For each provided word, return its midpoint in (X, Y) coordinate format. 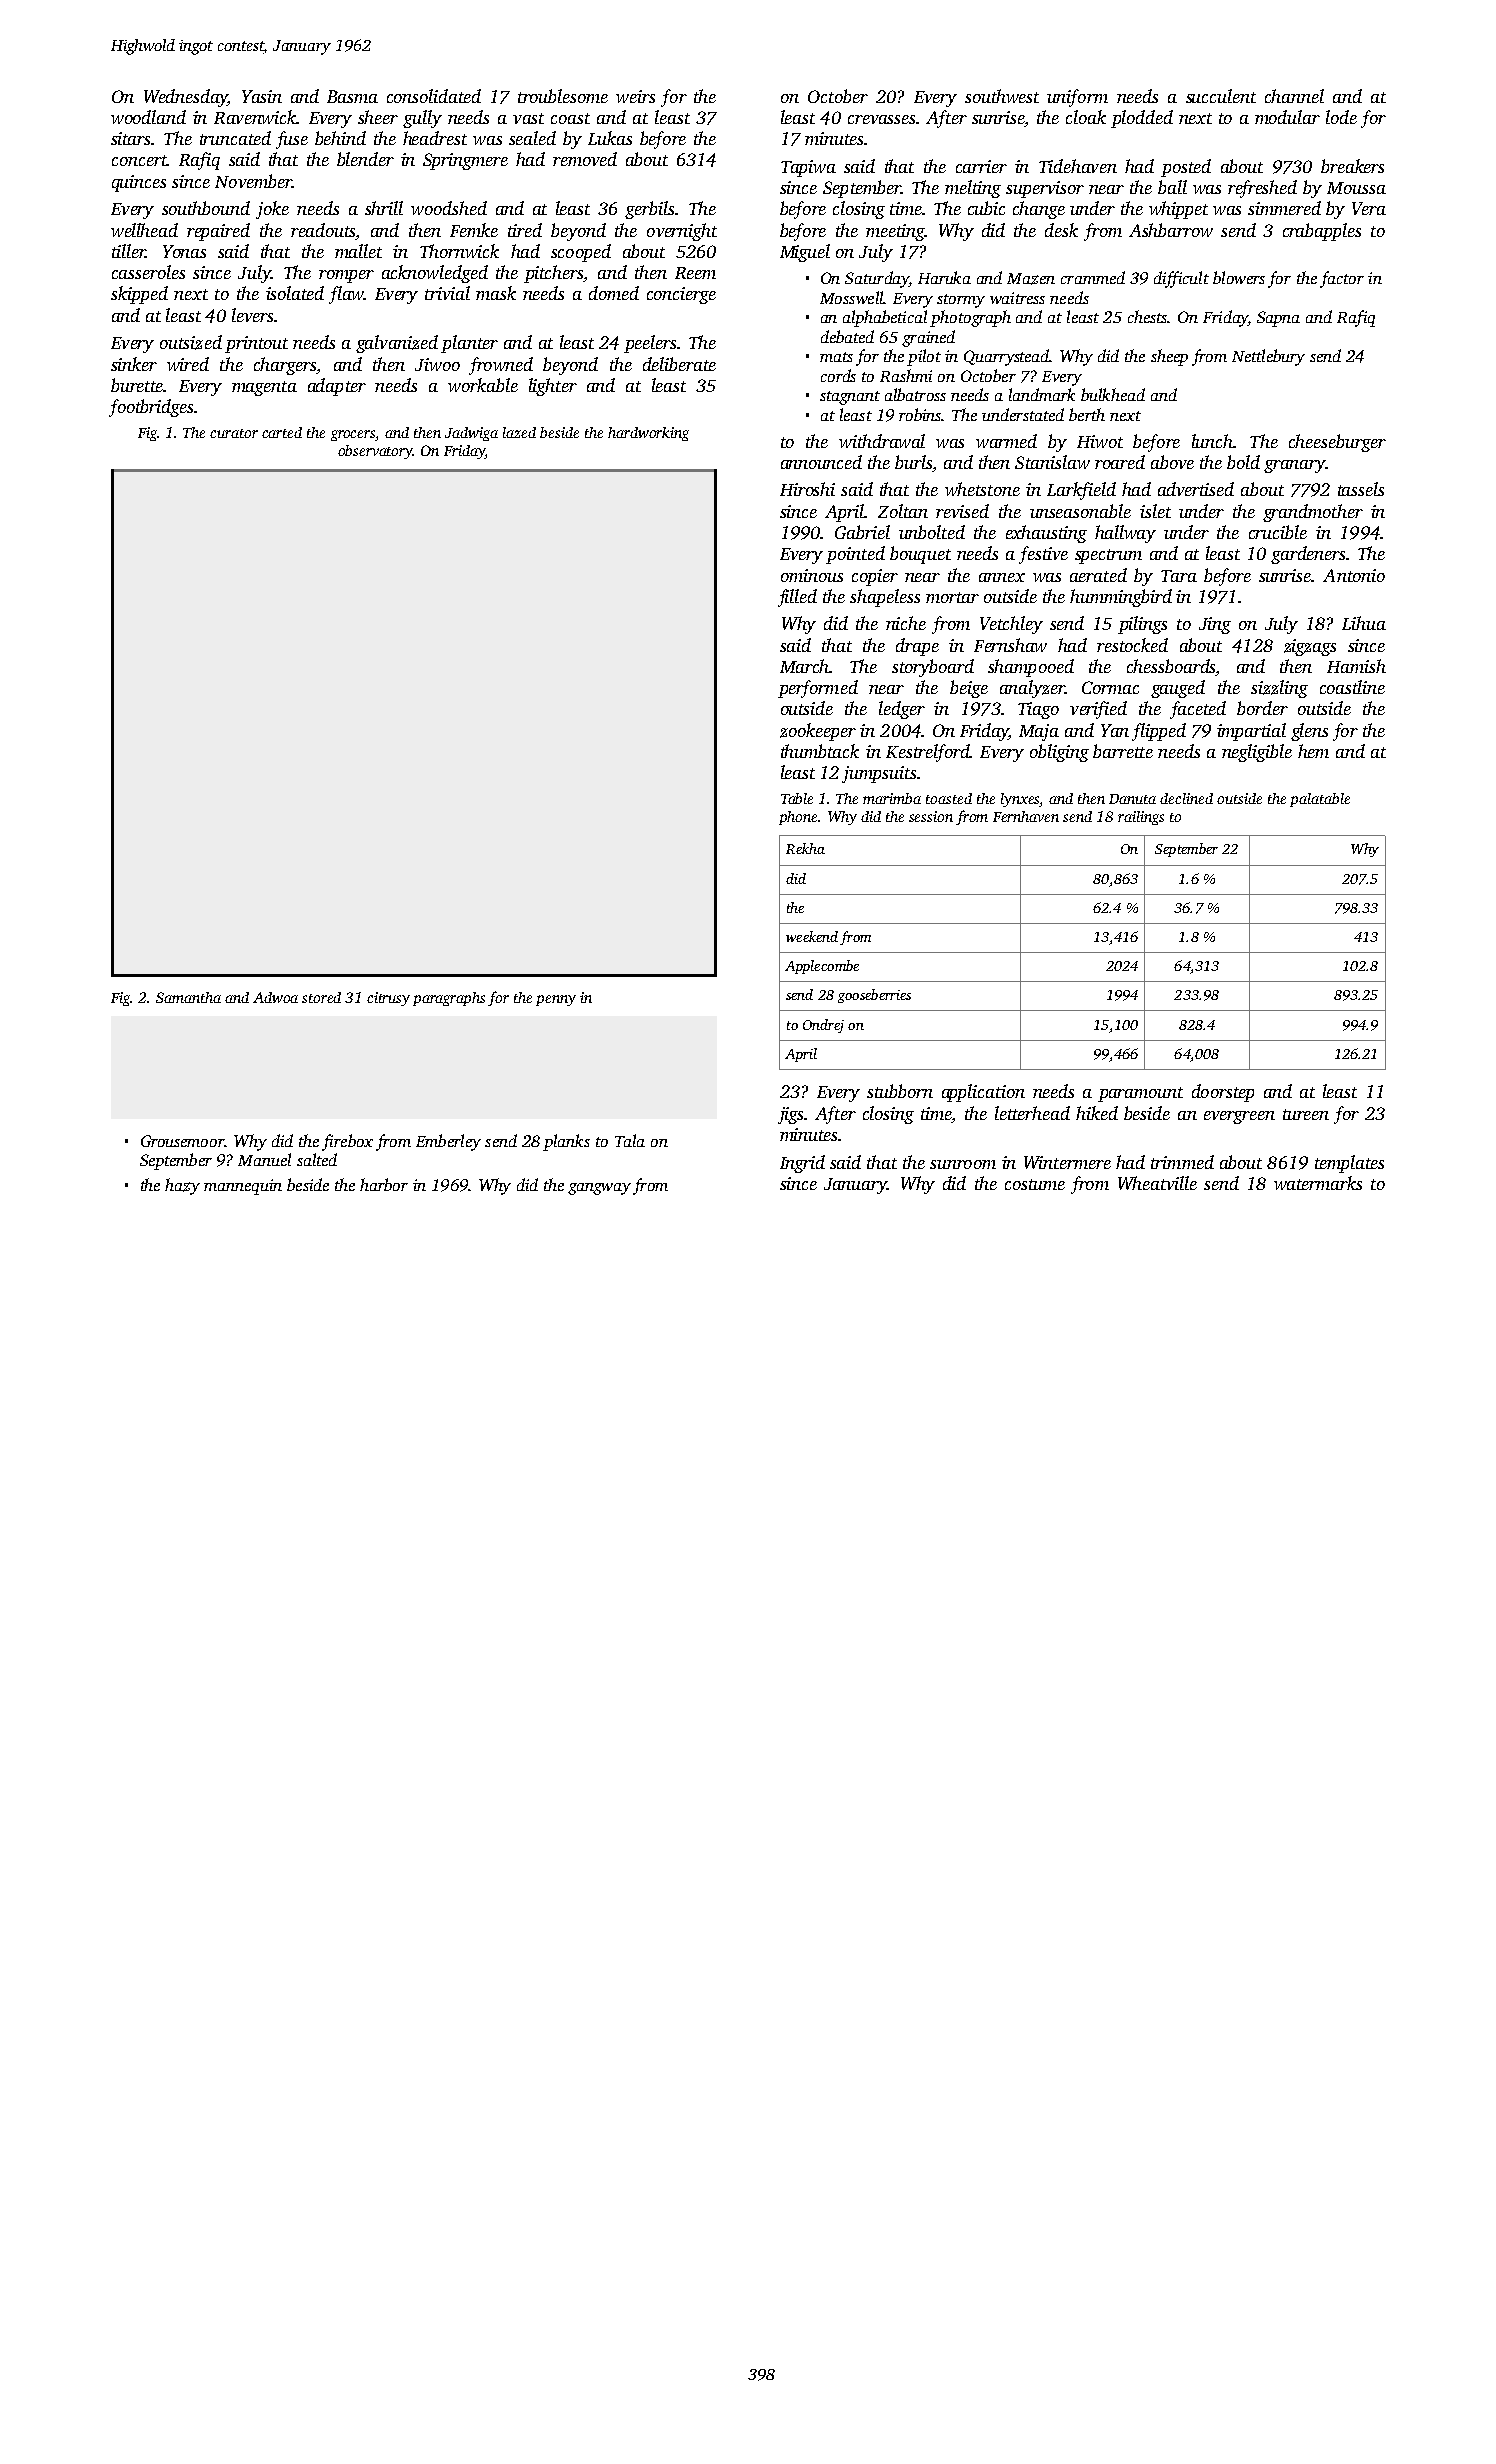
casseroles (148, 272)
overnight (682, 232)
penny (556, 1000)
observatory (375, 452)
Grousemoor (183, 1141)
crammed (1093, 277)
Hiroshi (807, 489)
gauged (1178, 689)
